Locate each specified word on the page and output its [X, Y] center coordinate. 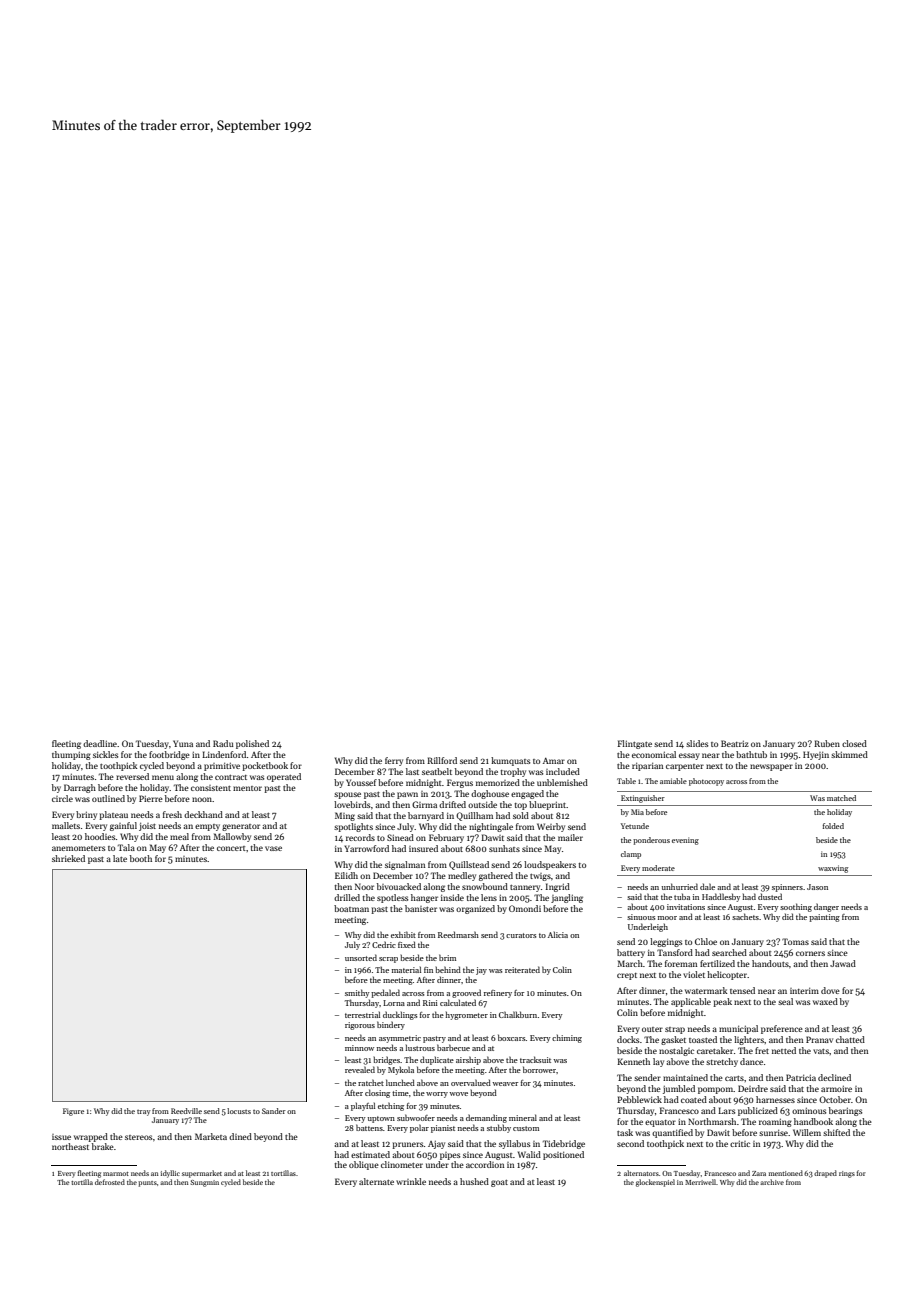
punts [147, 1184]
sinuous [641, 917]
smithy [357, 993]
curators [521, 935]
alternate [376, 1181]
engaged [527, 794]
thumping [71, 755]
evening [685, 841]
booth [141, 858]
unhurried [680, 886]
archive [772, 1182]
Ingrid [558, 887]
